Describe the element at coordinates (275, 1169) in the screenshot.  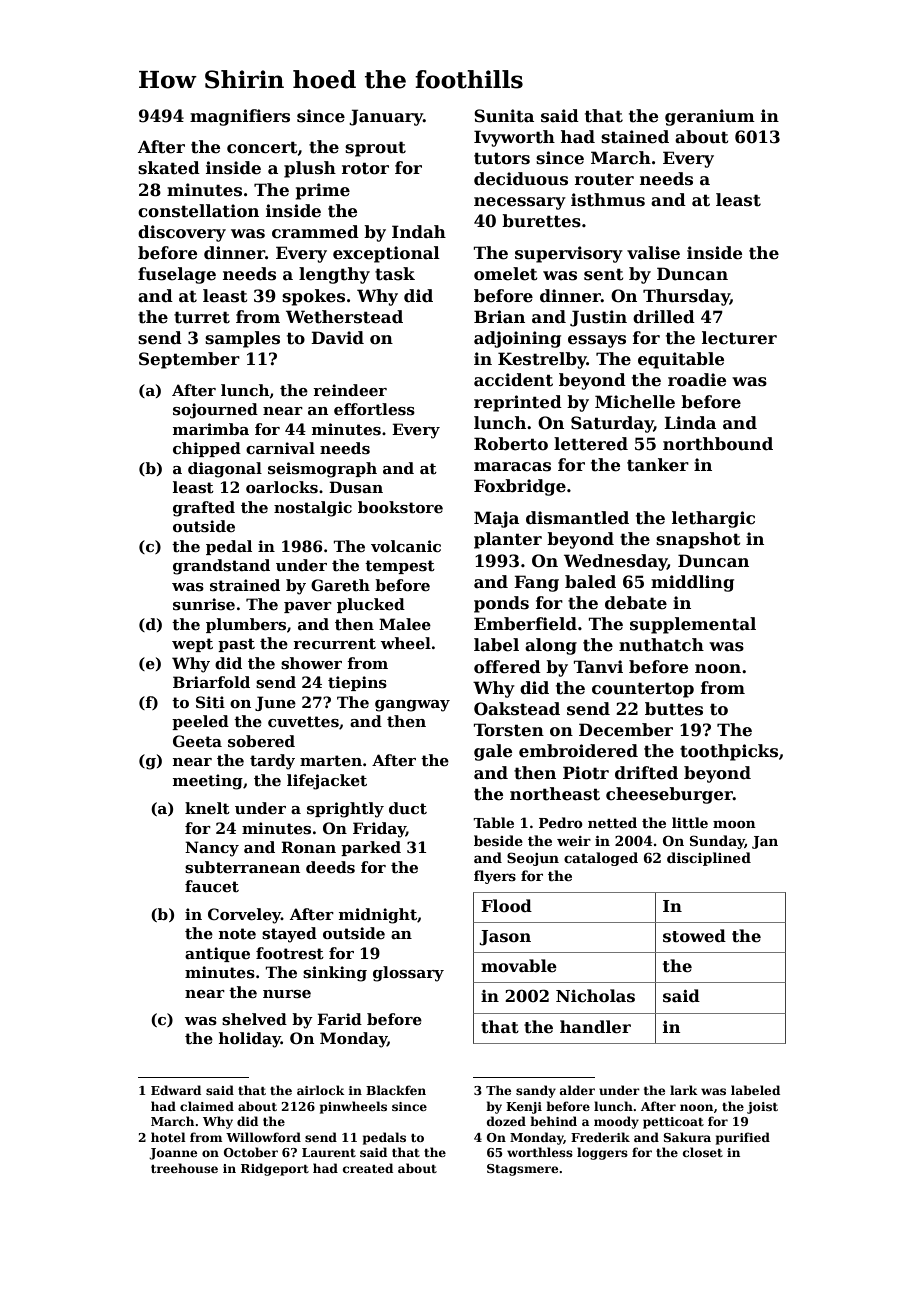
I see `Ridgeport` at that location.
